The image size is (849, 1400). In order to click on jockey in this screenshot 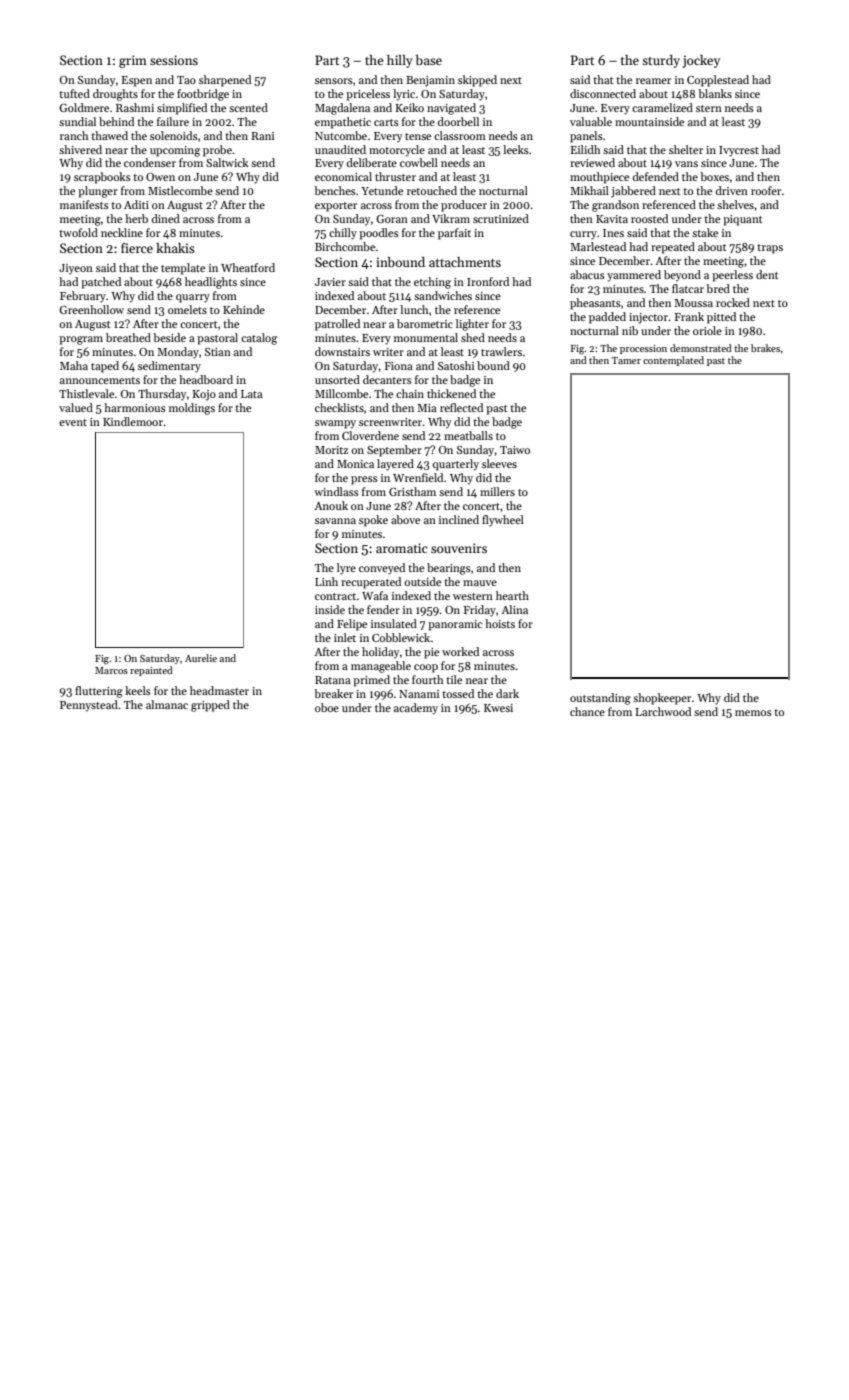, I will do `click(701, 61)`.
